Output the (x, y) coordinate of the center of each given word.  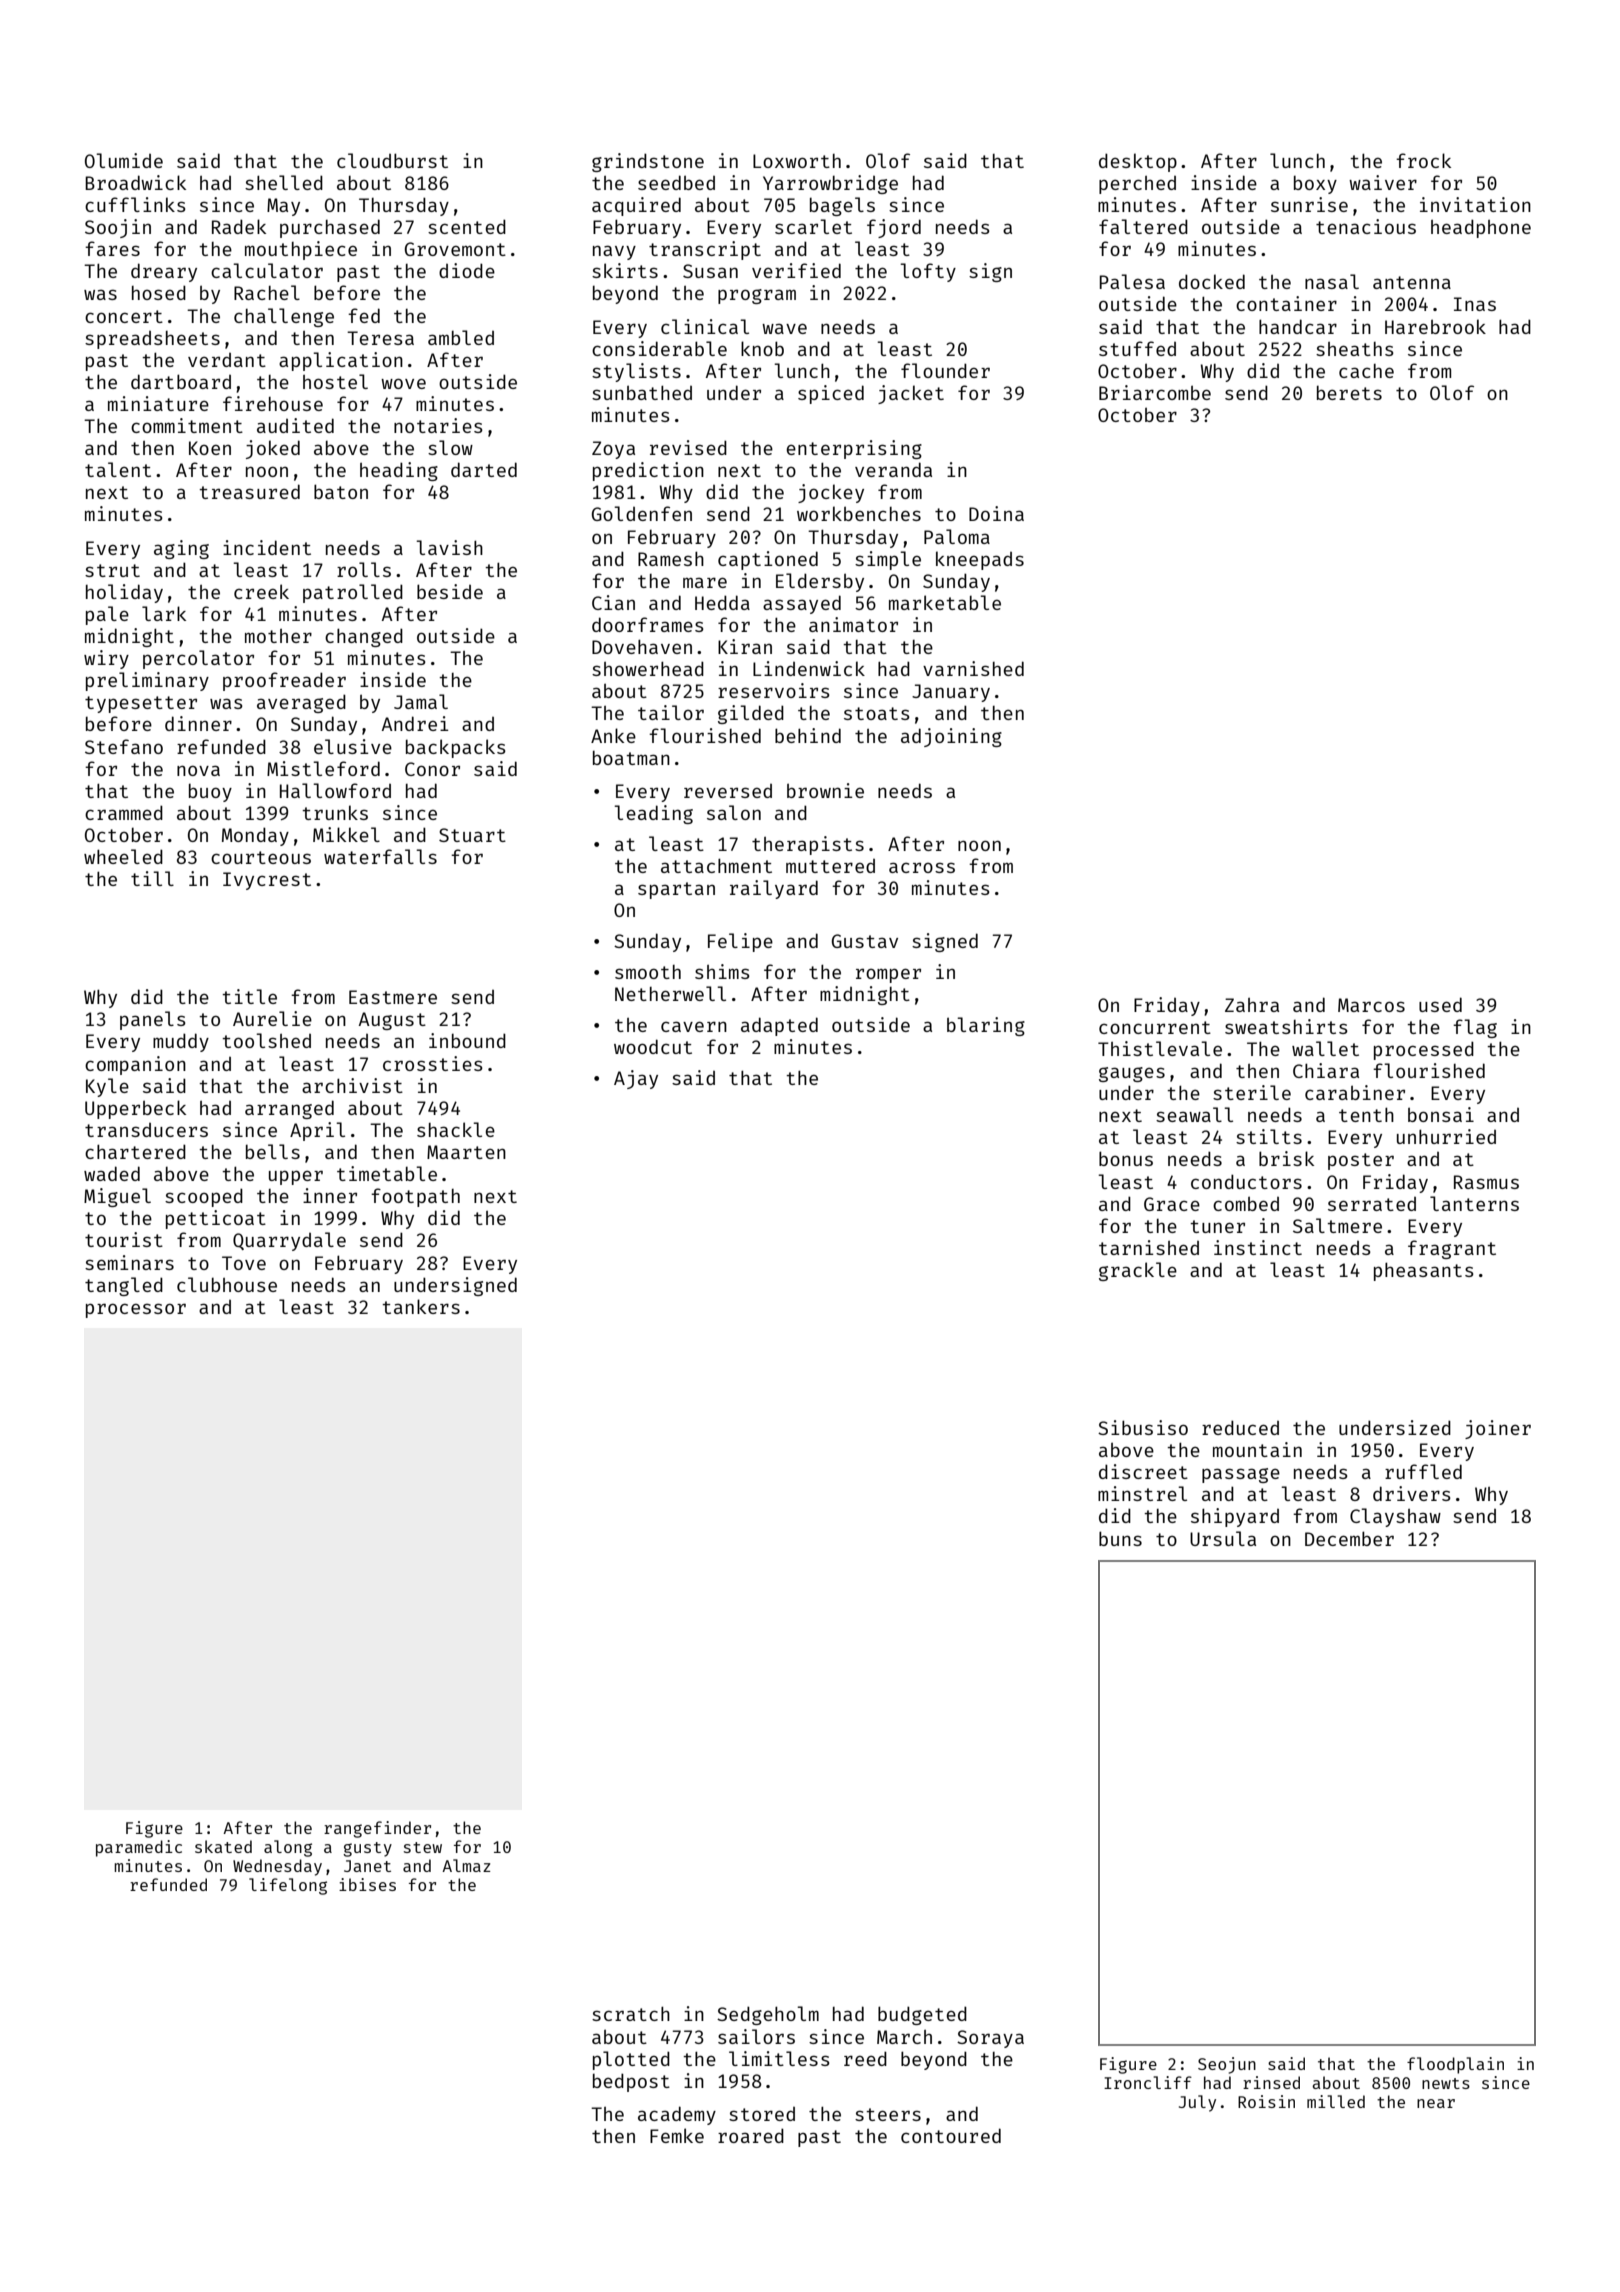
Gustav (865, 941)
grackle (1138, 1271)
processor (136, 1310)
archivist (352, 1085)
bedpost (631, 2082)
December (1349, 1538)
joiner (1498, 1429)
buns (1120, 1538)
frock (1423, 160)
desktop (1138, 162)
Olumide (124, 160)
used (1440, 1004)
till (152, 878)
